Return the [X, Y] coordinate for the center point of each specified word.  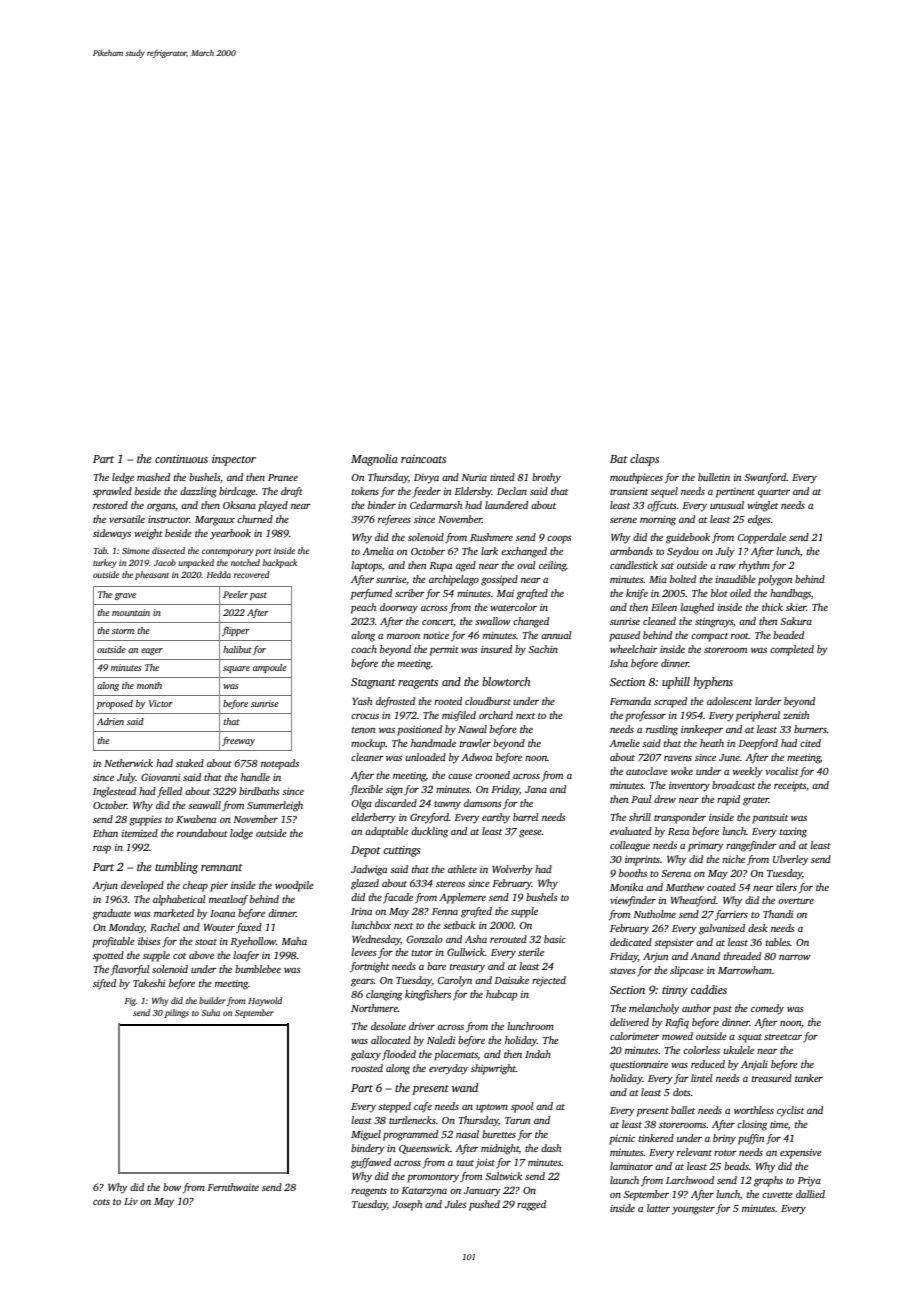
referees [394, 520]
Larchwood [690, 1180]
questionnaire [639, 1065]
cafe [423, 1107]
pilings [176, 1013]
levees [364, 952]
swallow [493, 621]
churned [255, 519]
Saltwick [503, 1176]
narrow [795, 957]
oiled [740, 593]
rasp [102, 850]
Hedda [219, 574]
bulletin [714, 477]
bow [172, 1187]
